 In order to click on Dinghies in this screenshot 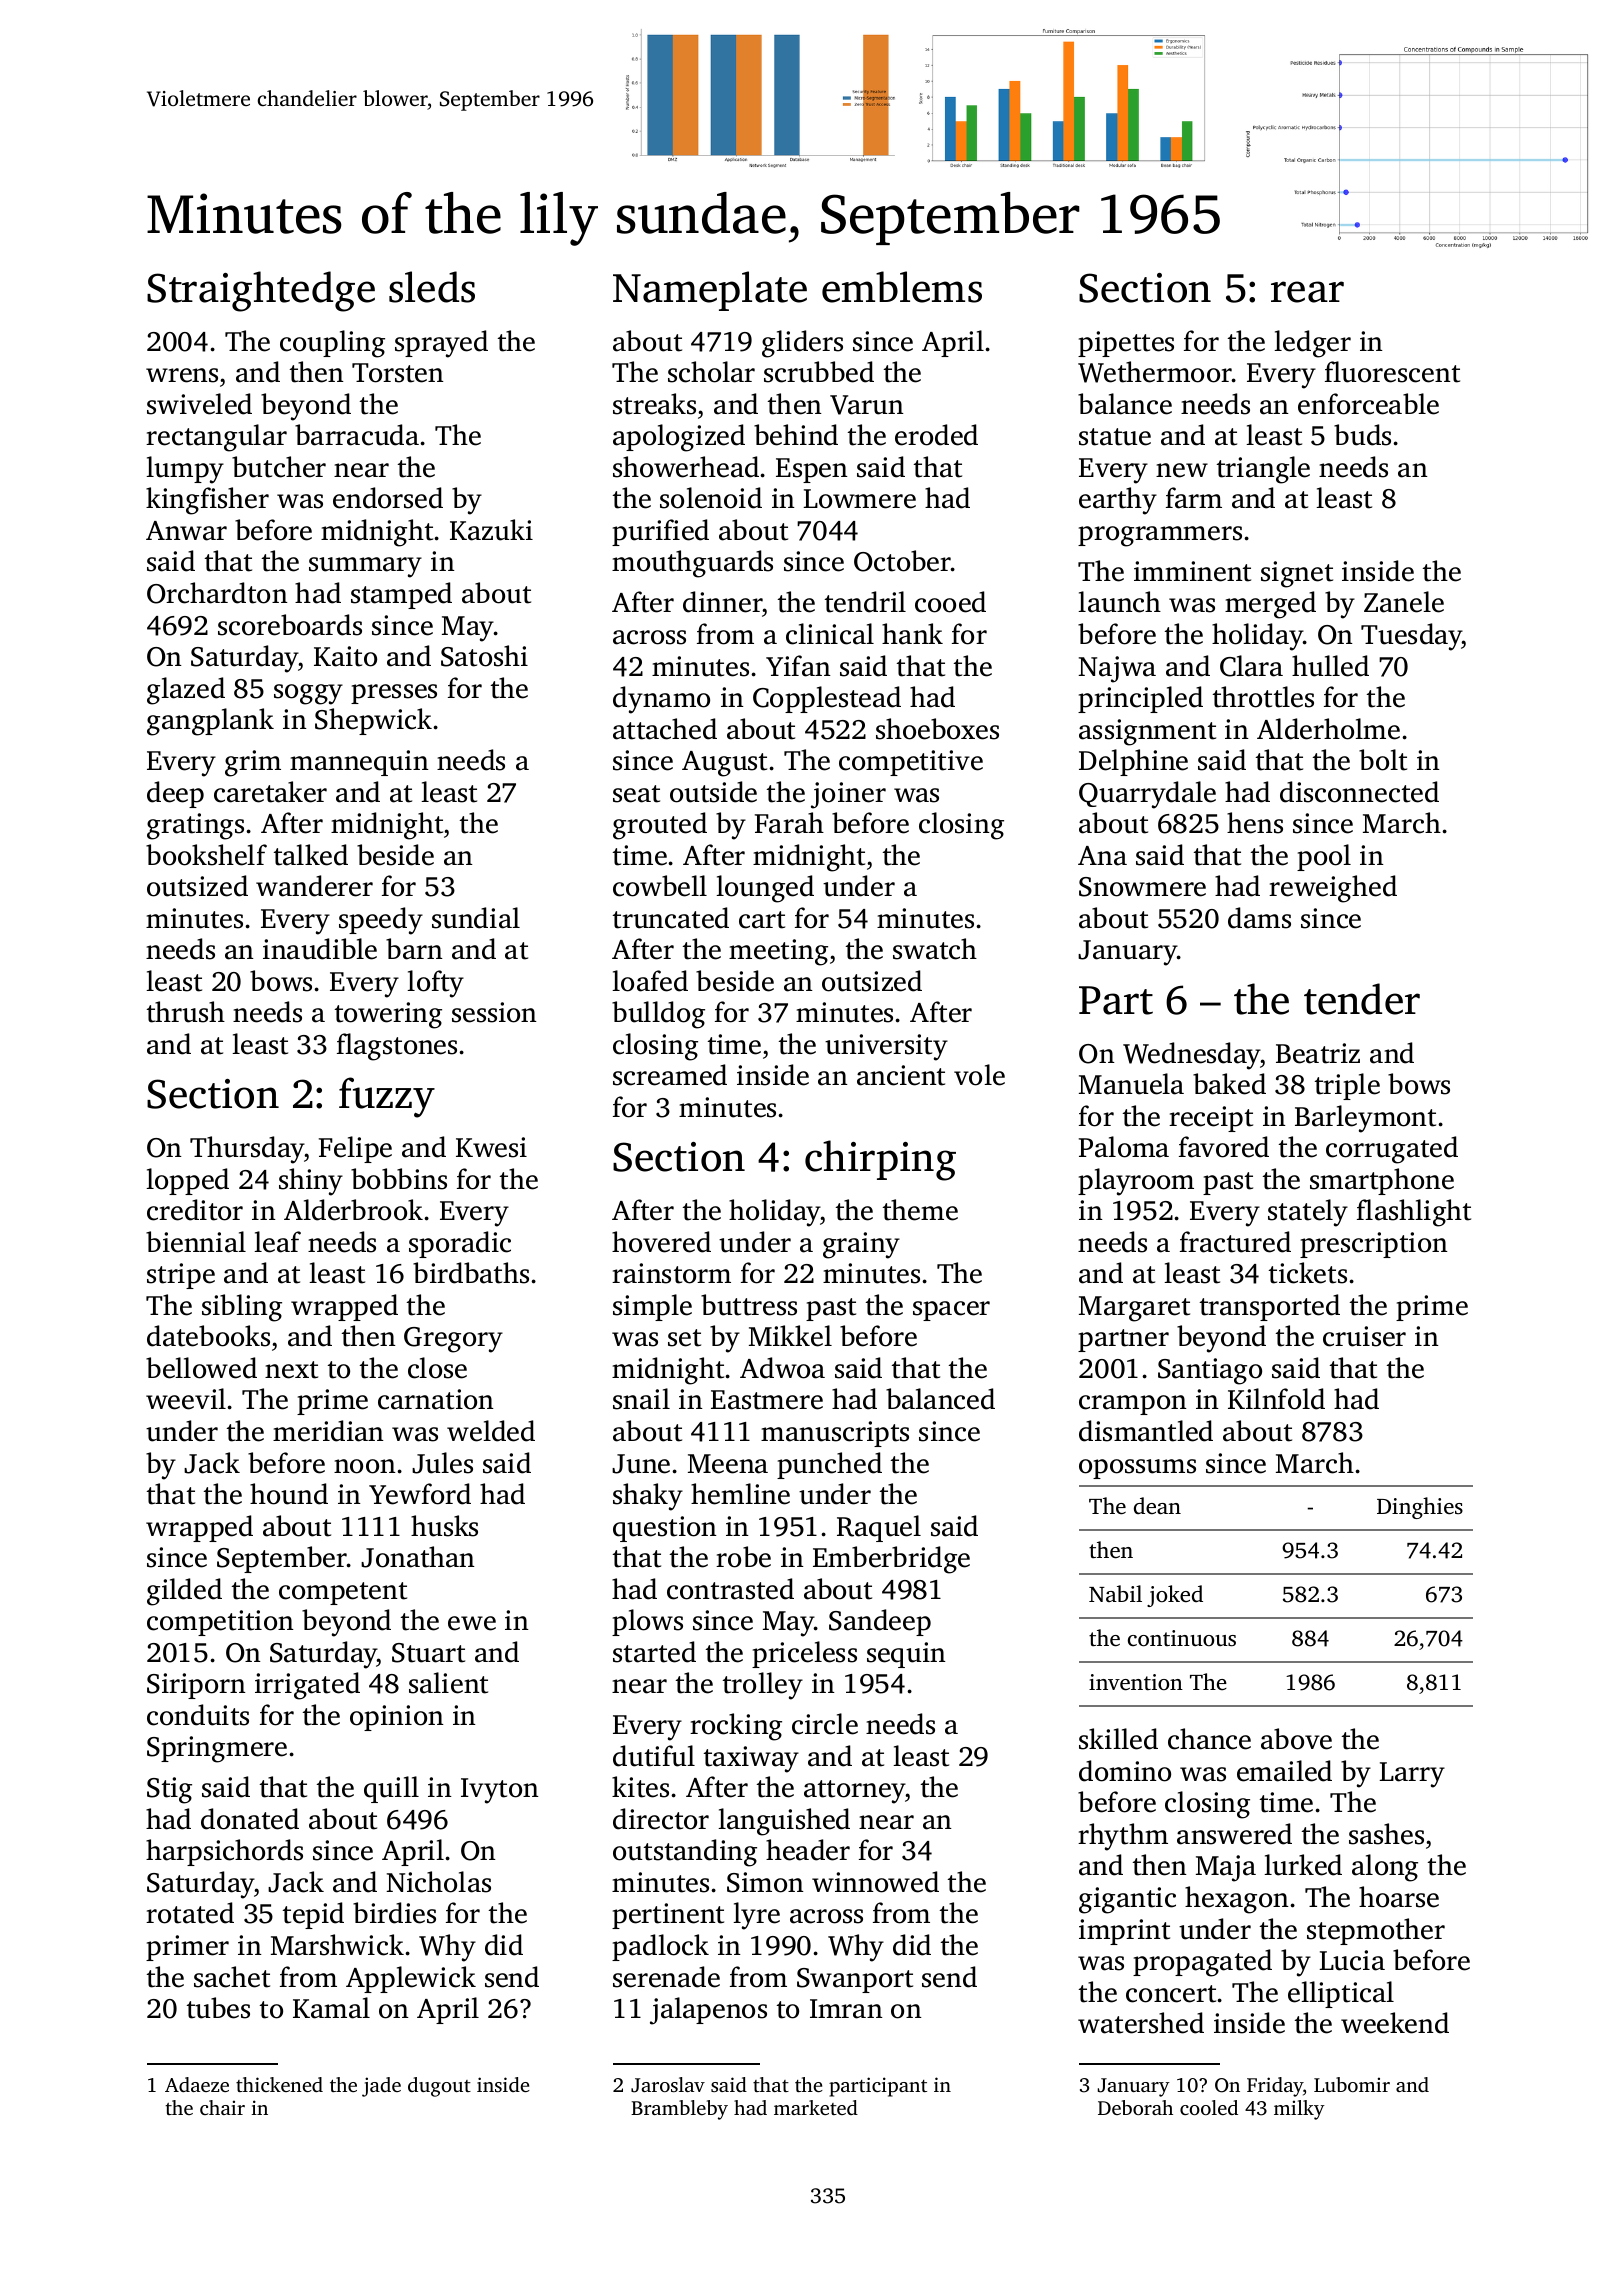, I will do `click(1420, 1508)`.
